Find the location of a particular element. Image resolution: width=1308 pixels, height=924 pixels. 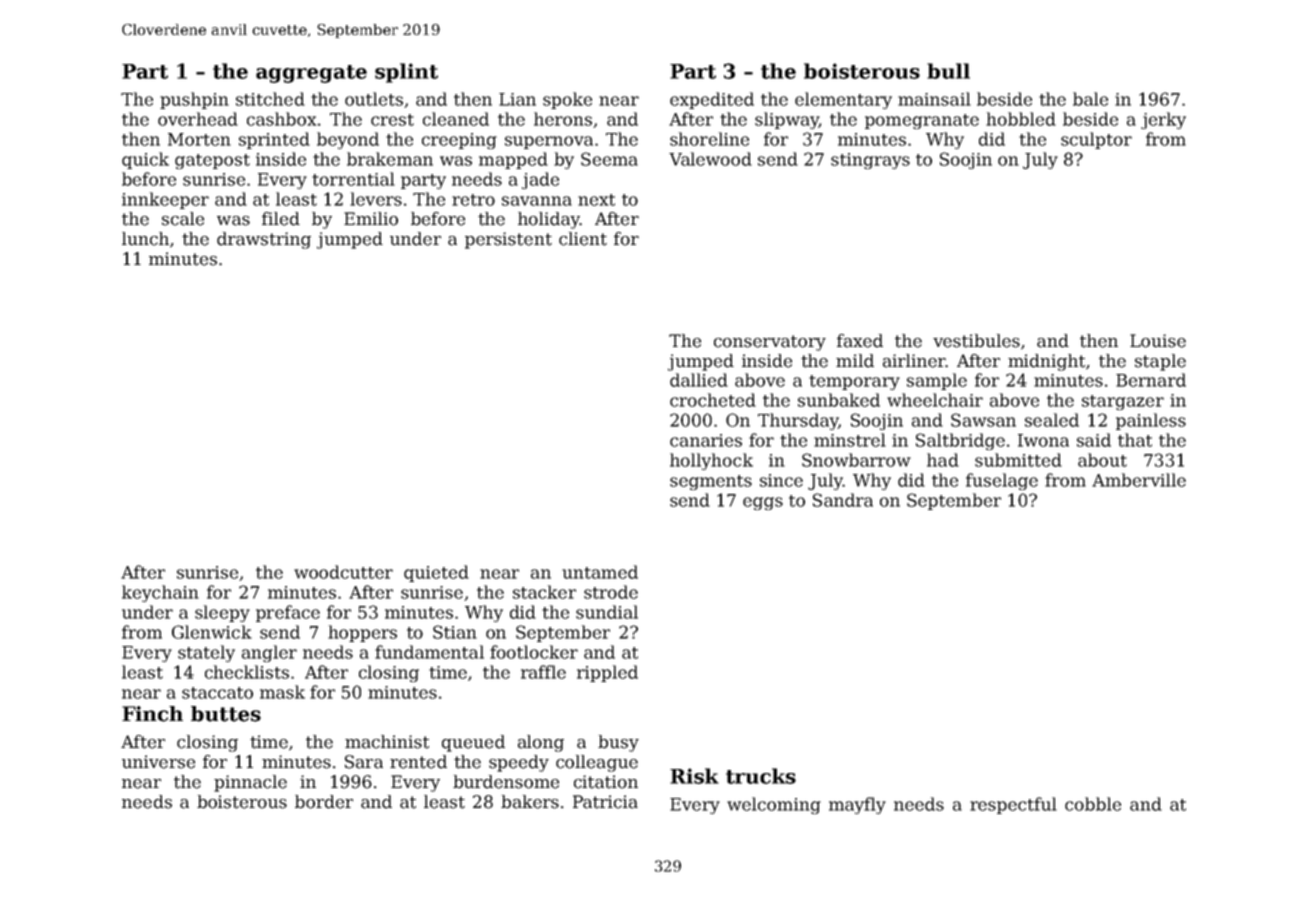

Morten is located at coordinates (199, 139).
